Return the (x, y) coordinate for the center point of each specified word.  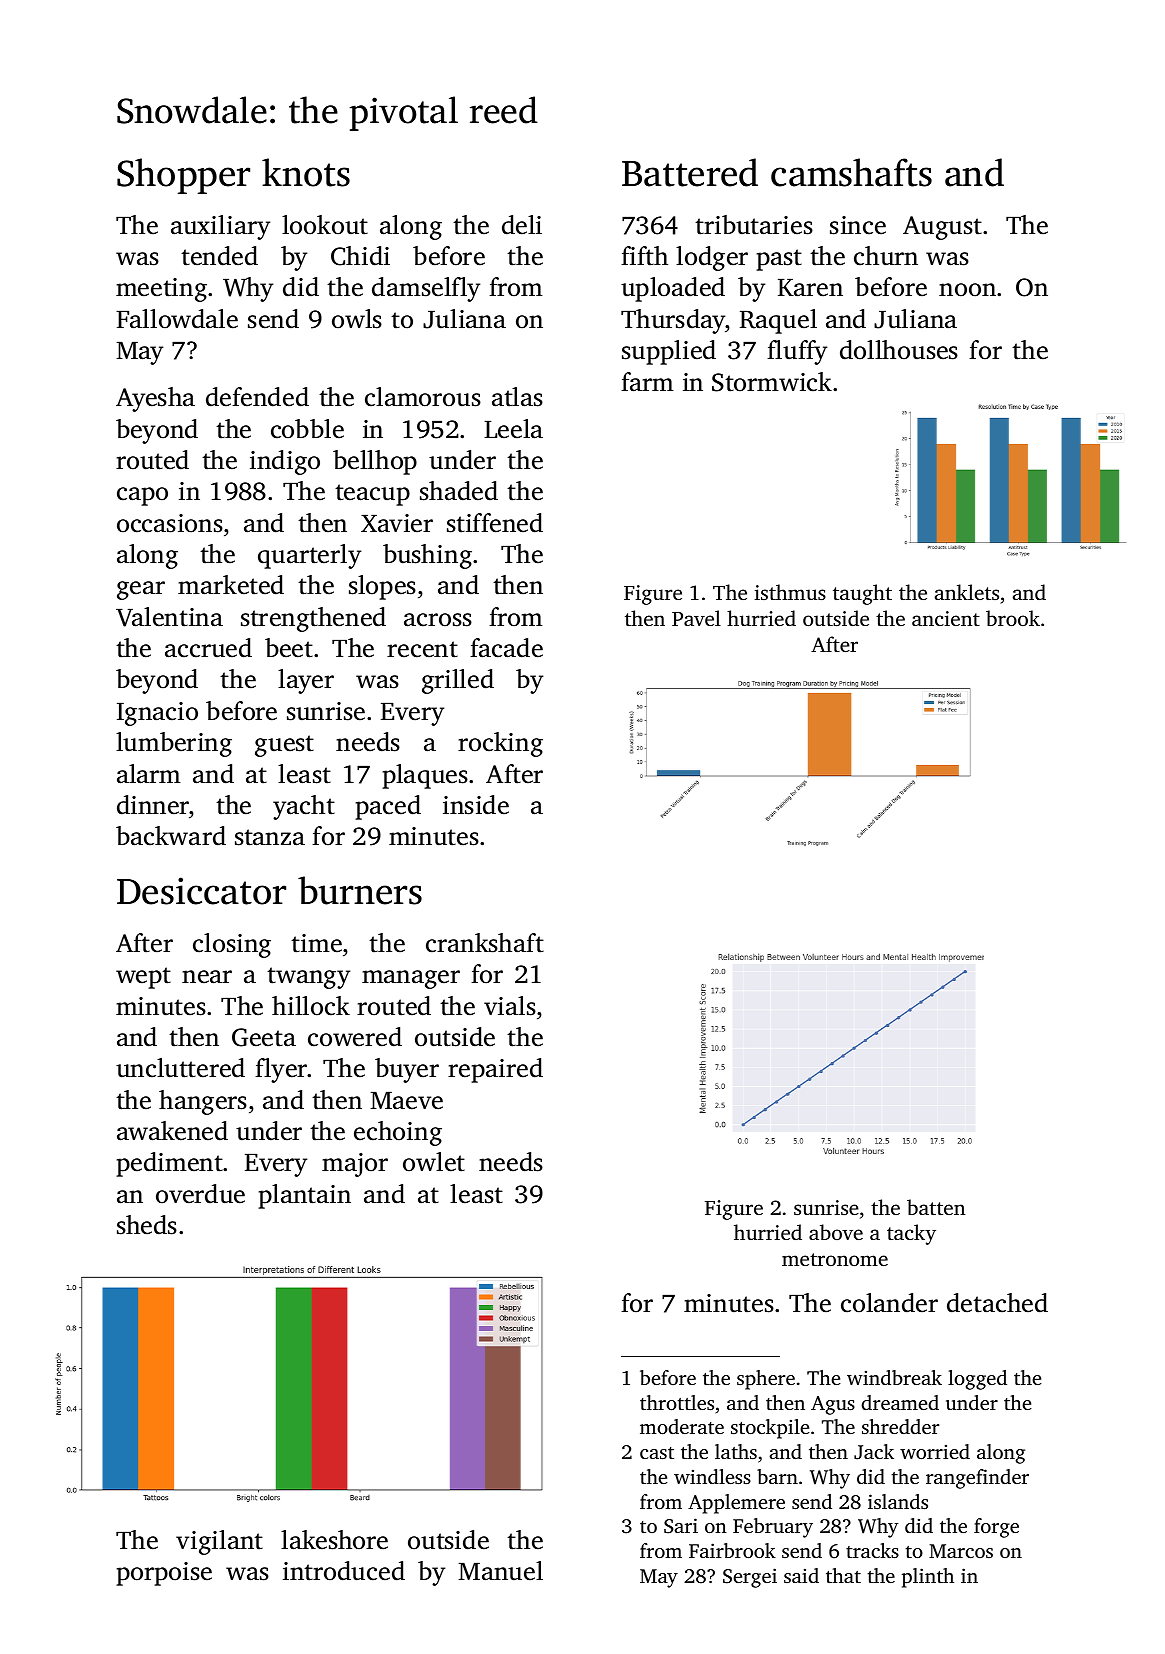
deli (522, 225)
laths (736, 1451)
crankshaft (485, 943)
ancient (946, 618)
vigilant (219, 1542)
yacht (304, 807)
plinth (928, 1578)
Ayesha (155, 399)
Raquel (778, 321)
